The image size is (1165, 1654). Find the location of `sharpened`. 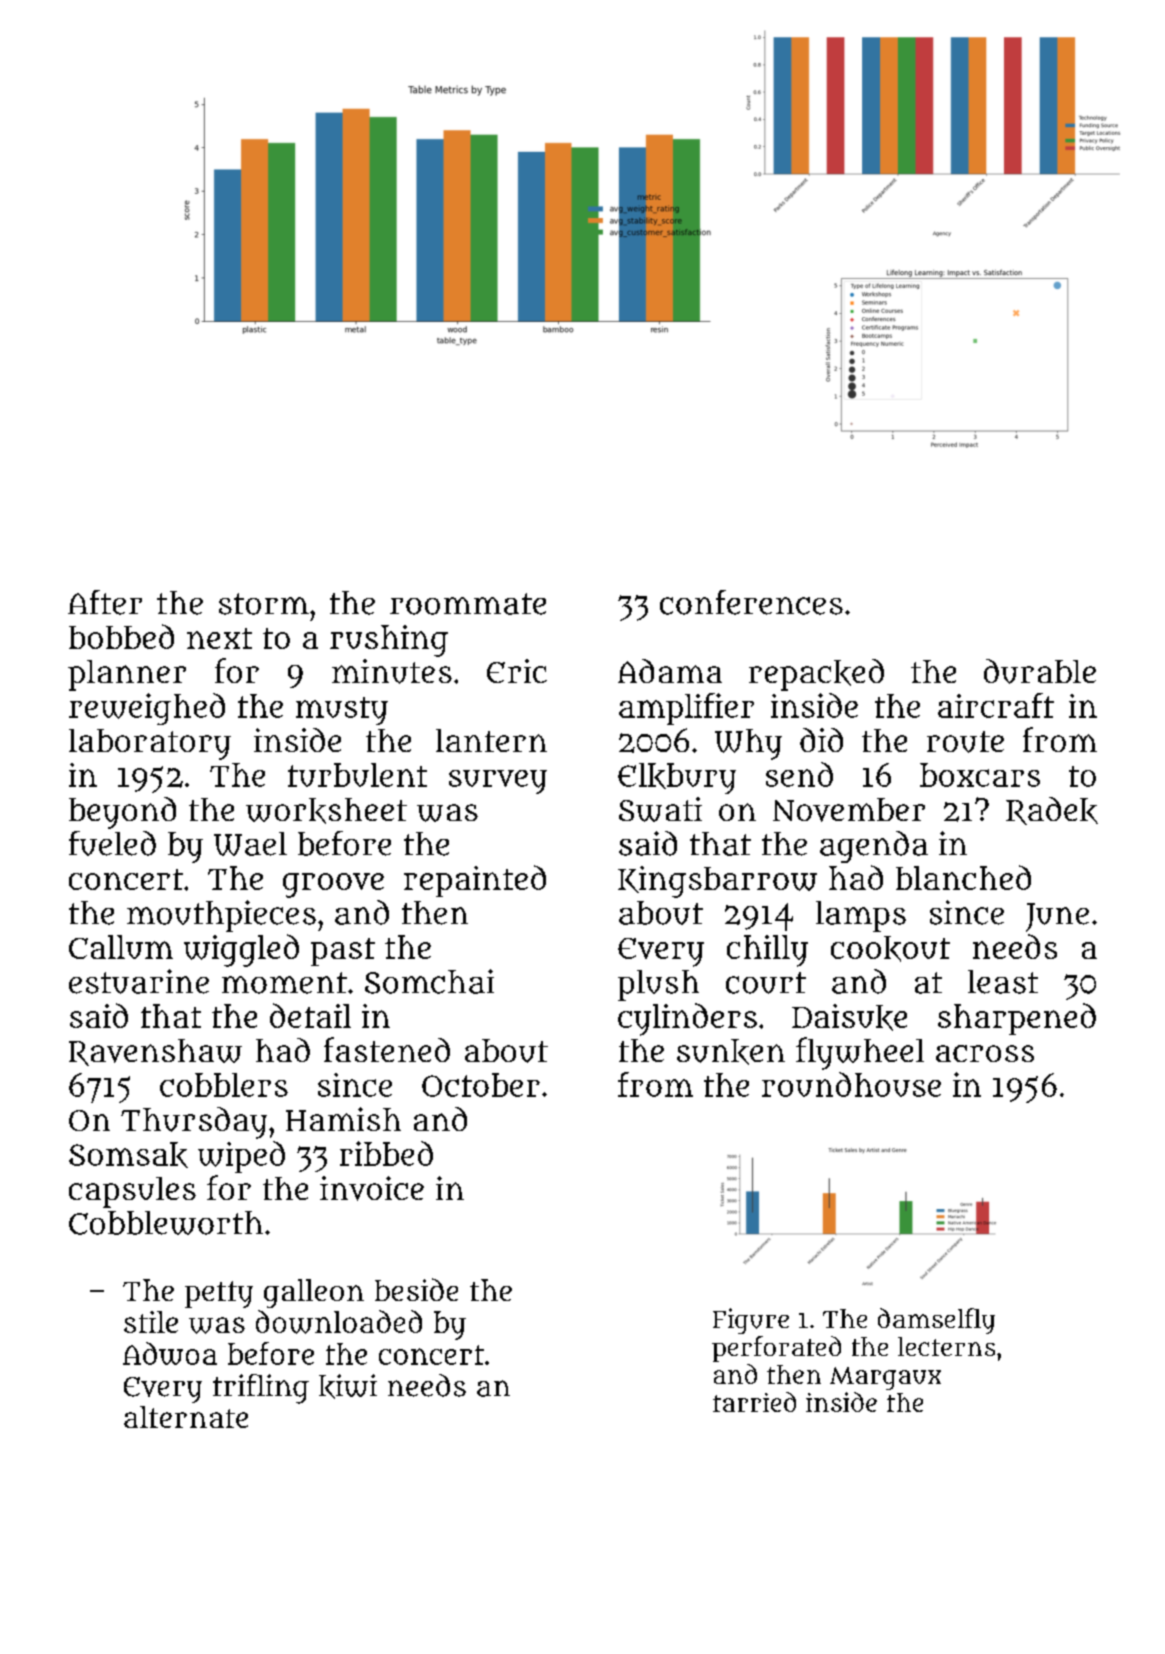

sharpened is located at coordinates (1017, 1019).
